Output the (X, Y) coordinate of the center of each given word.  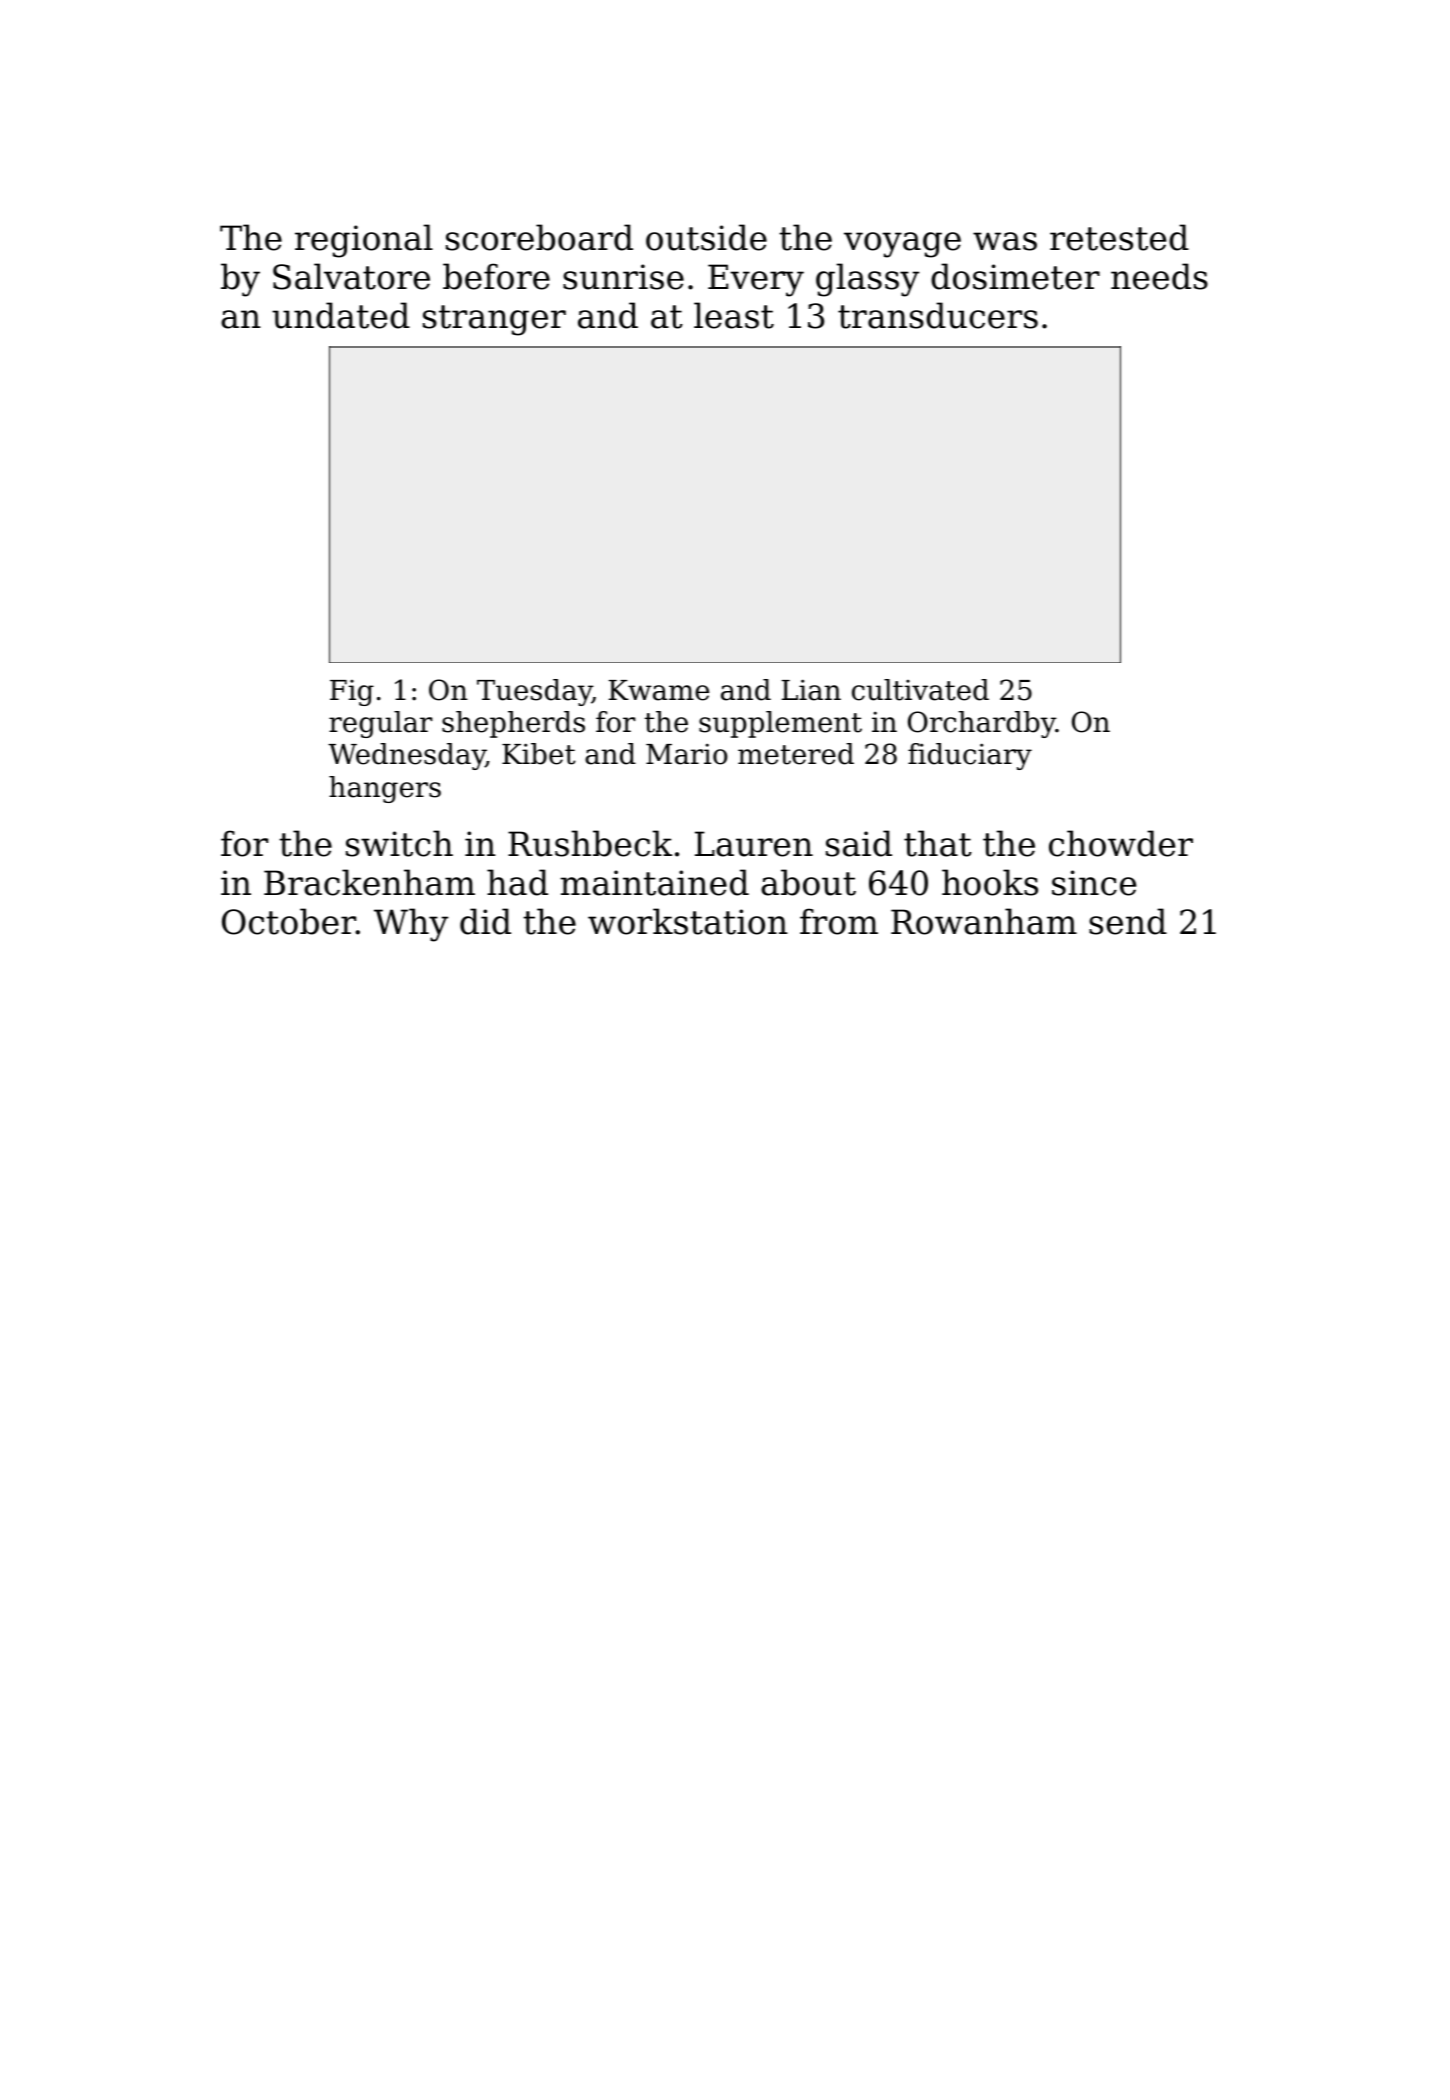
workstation (688, 921)
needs (1159, 276)
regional (364, 241)
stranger (494, 320)
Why (411, 925)
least (734, 315)
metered (796, 754)
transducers (938, 315)
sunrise (623, 277)
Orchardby (982, 724)
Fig (352, 693)
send (1128, 921)
